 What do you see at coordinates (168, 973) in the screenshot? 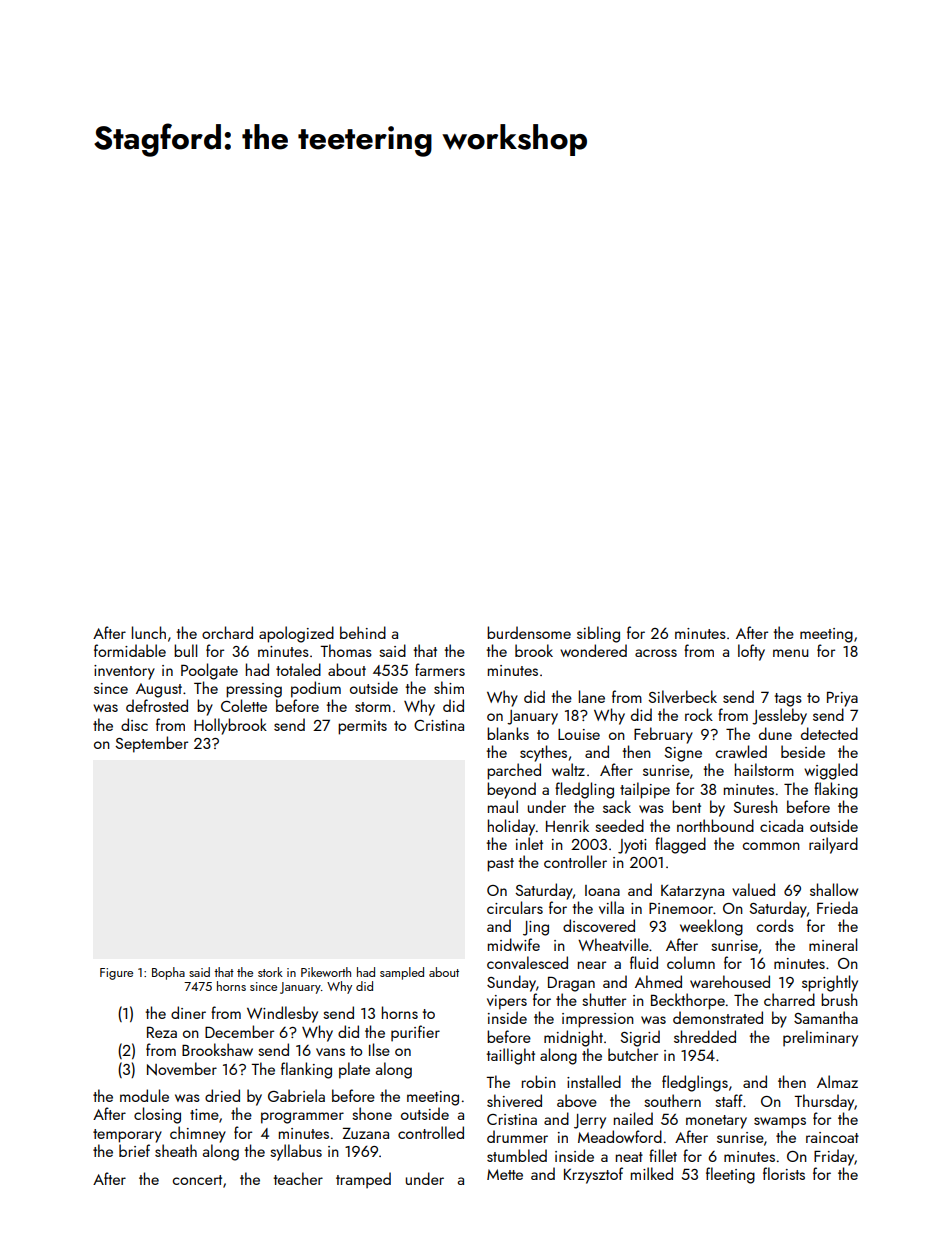
I see `Bopha` at bounding box center [168, 973].
